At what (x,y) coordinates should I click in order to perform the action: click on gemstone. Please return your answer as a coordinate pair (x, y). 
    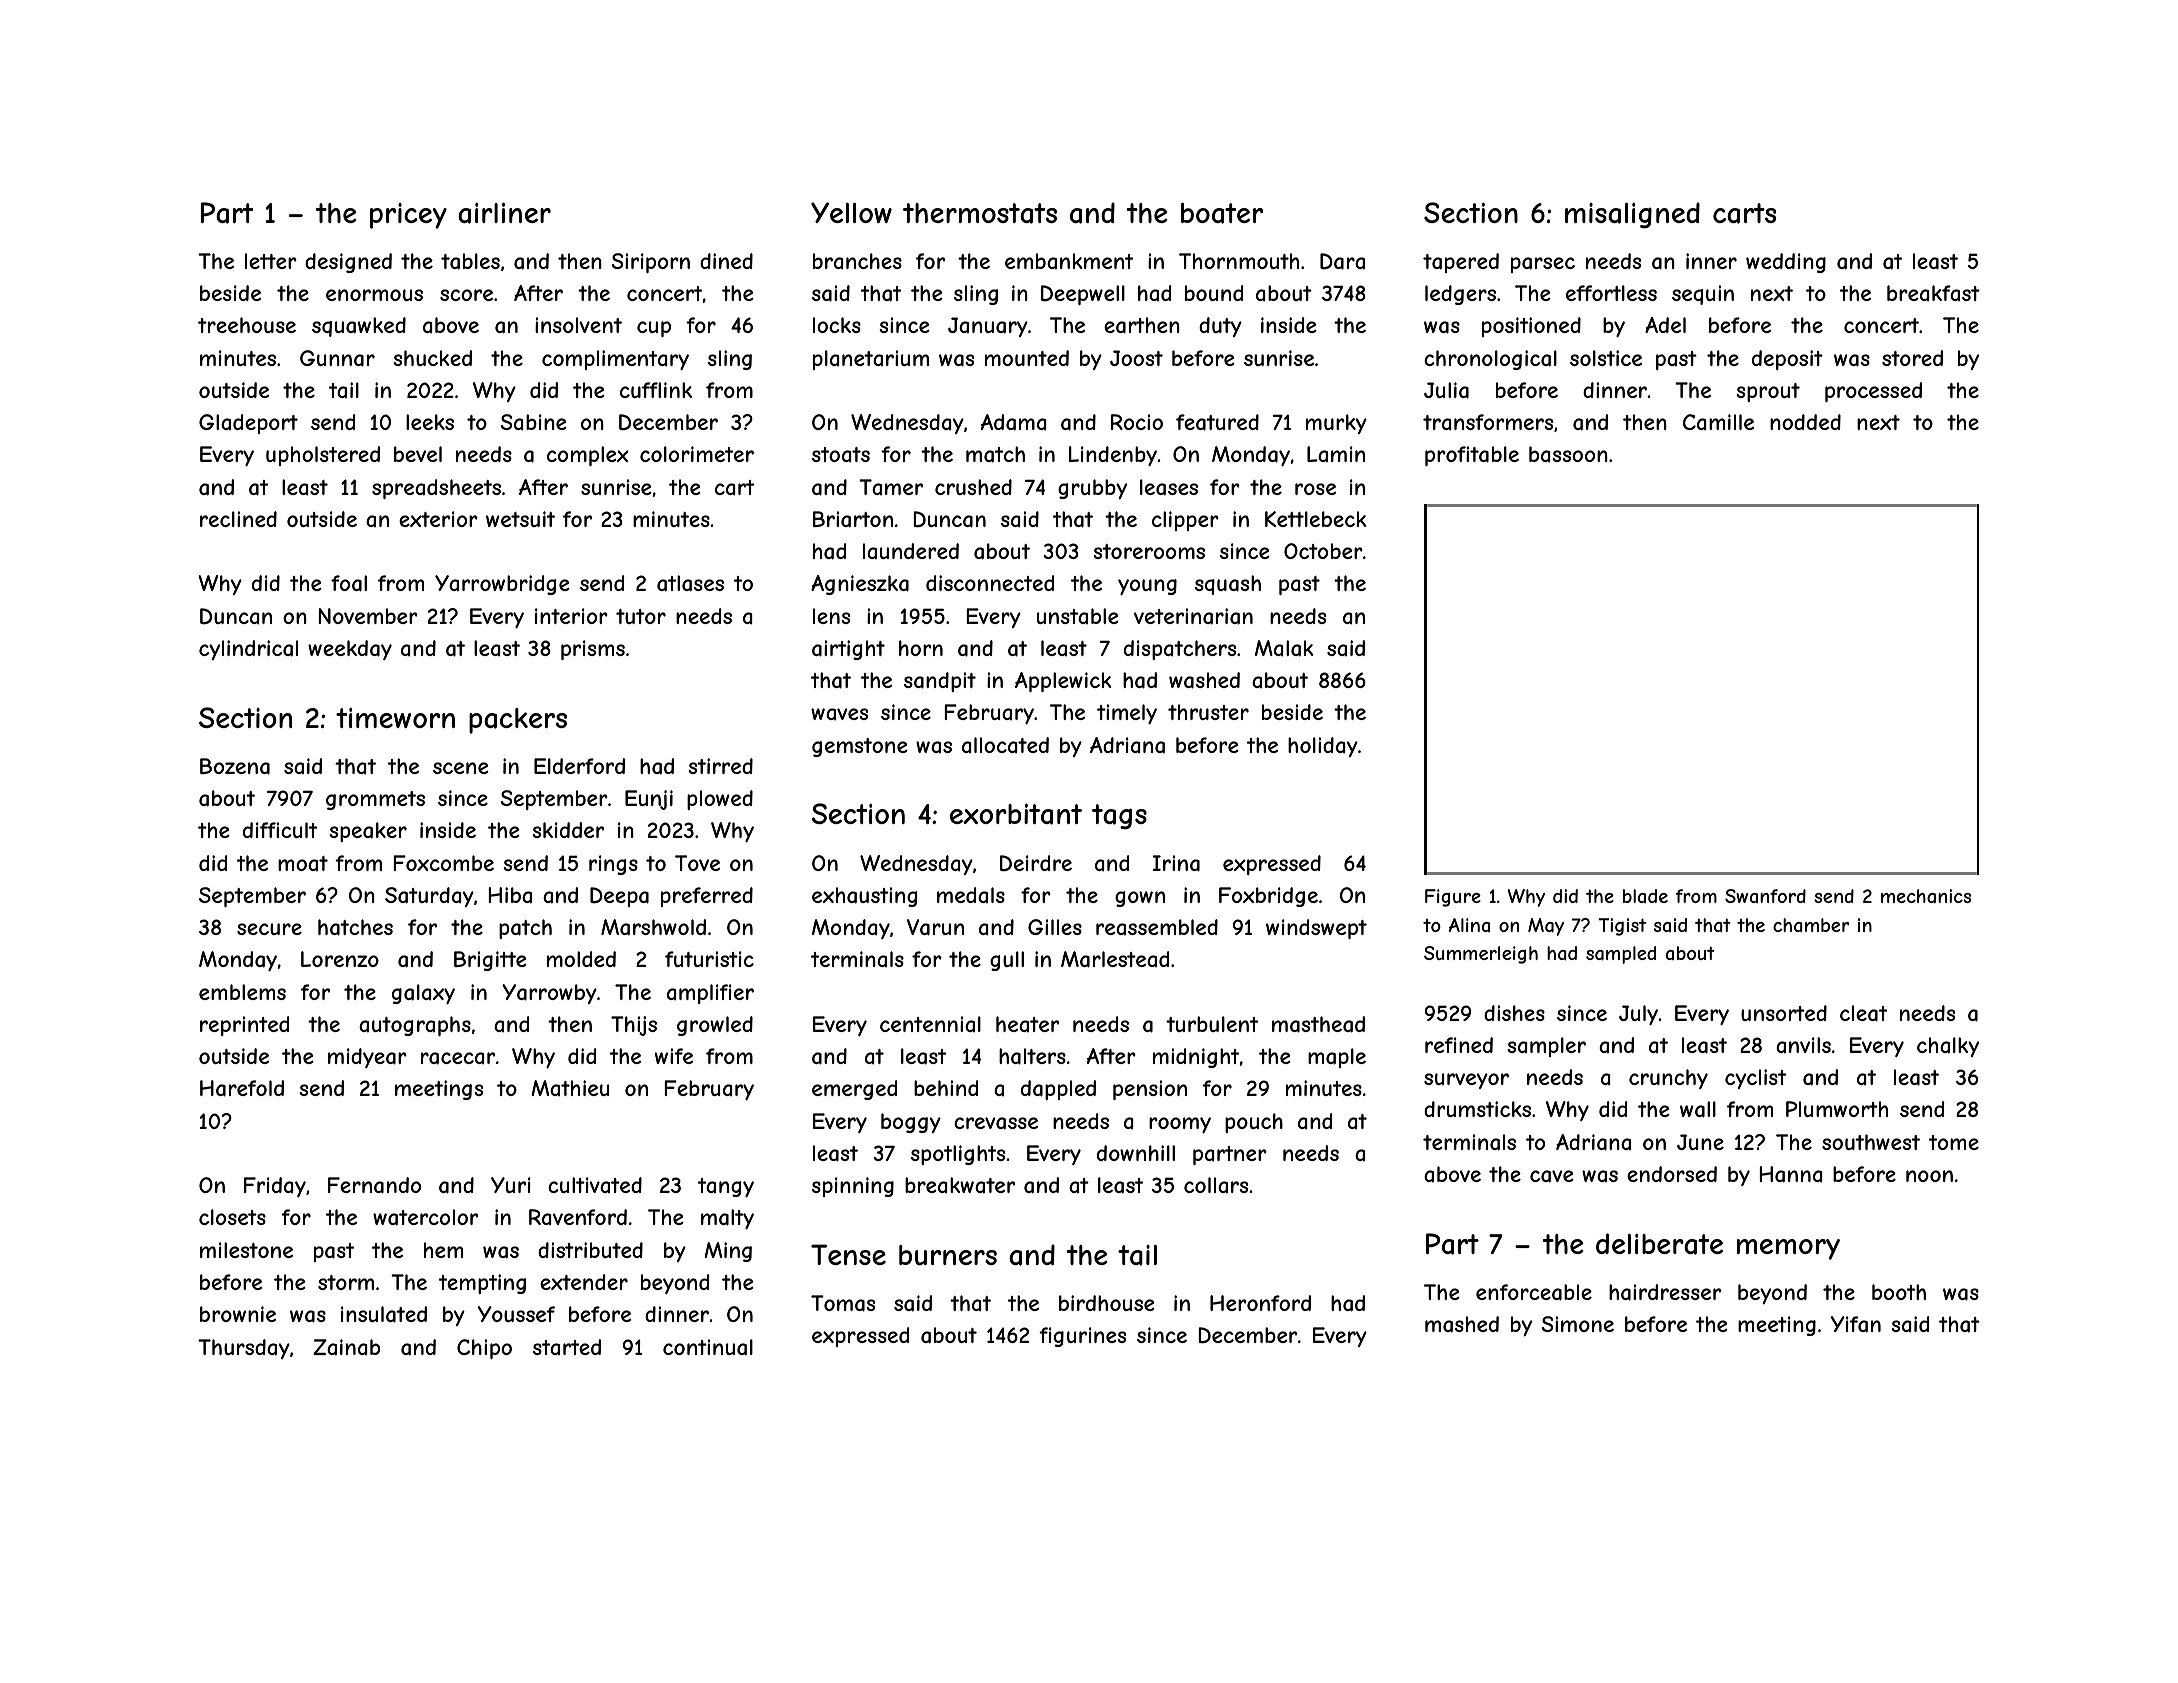
    Looking at the image, I should click on (860, 747).
